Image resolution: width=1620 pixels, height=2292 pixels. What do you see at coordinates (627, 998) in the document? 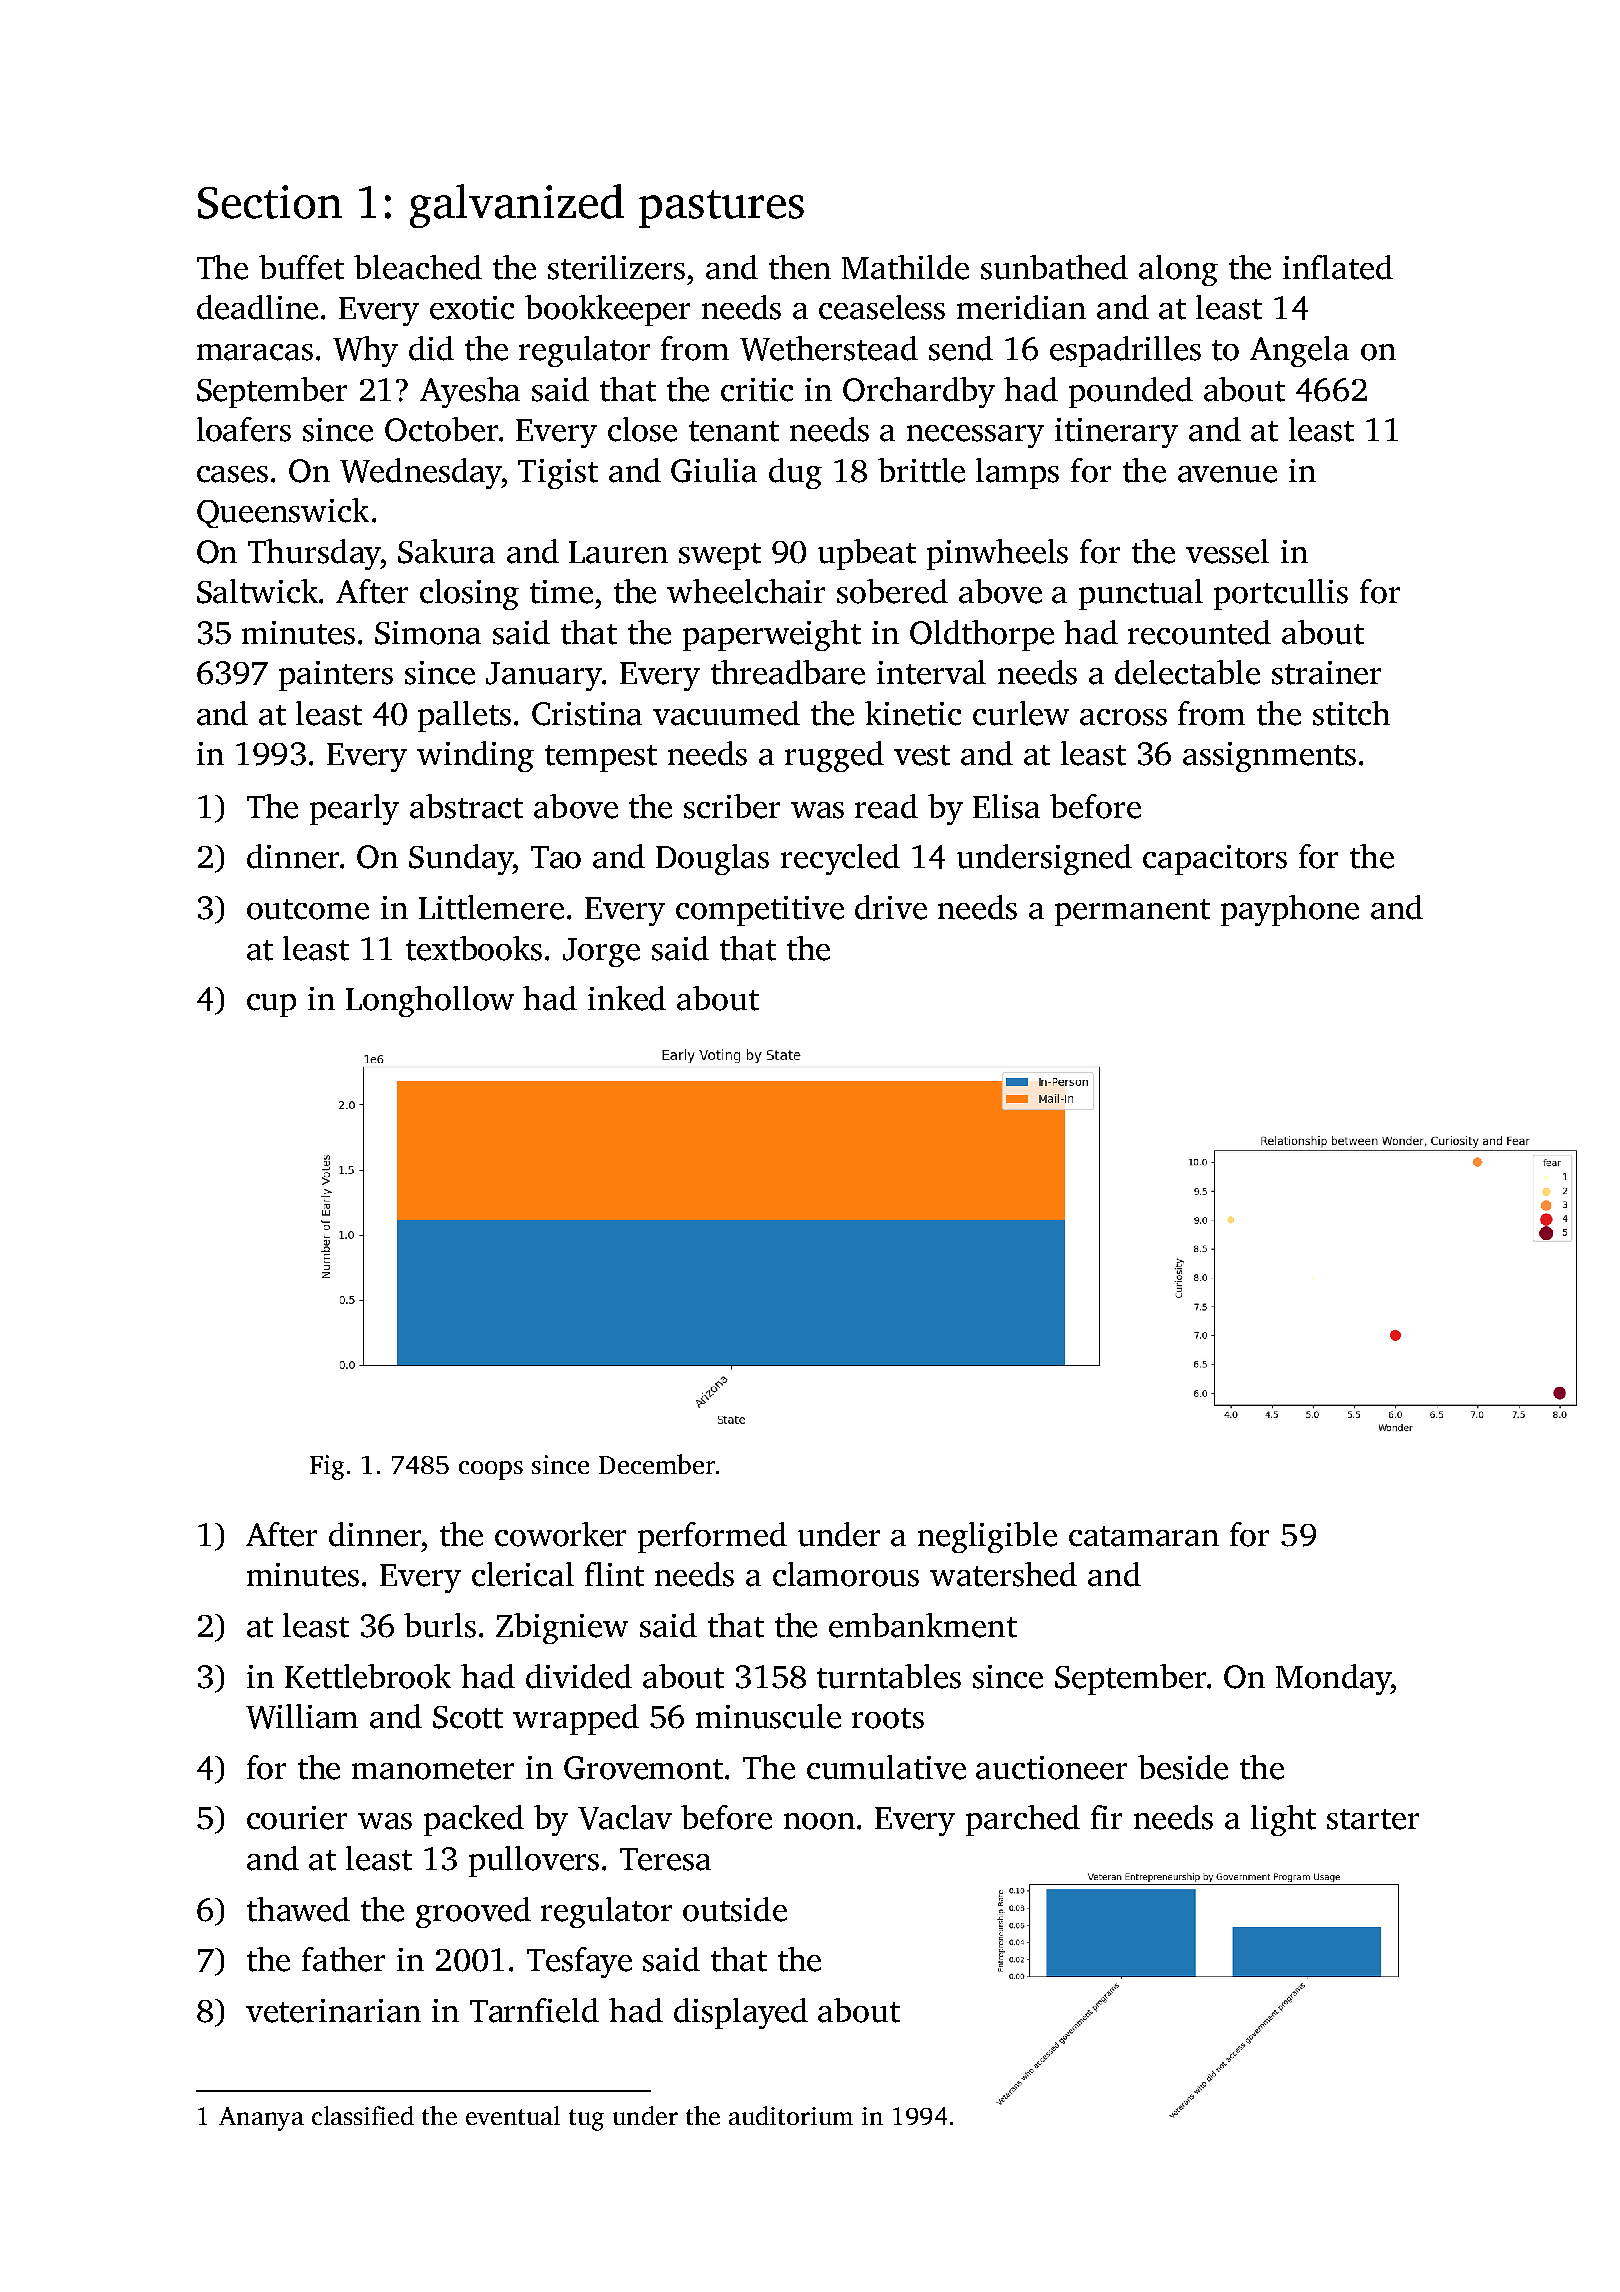
I see `inked` at bounding box center [627, 998].
